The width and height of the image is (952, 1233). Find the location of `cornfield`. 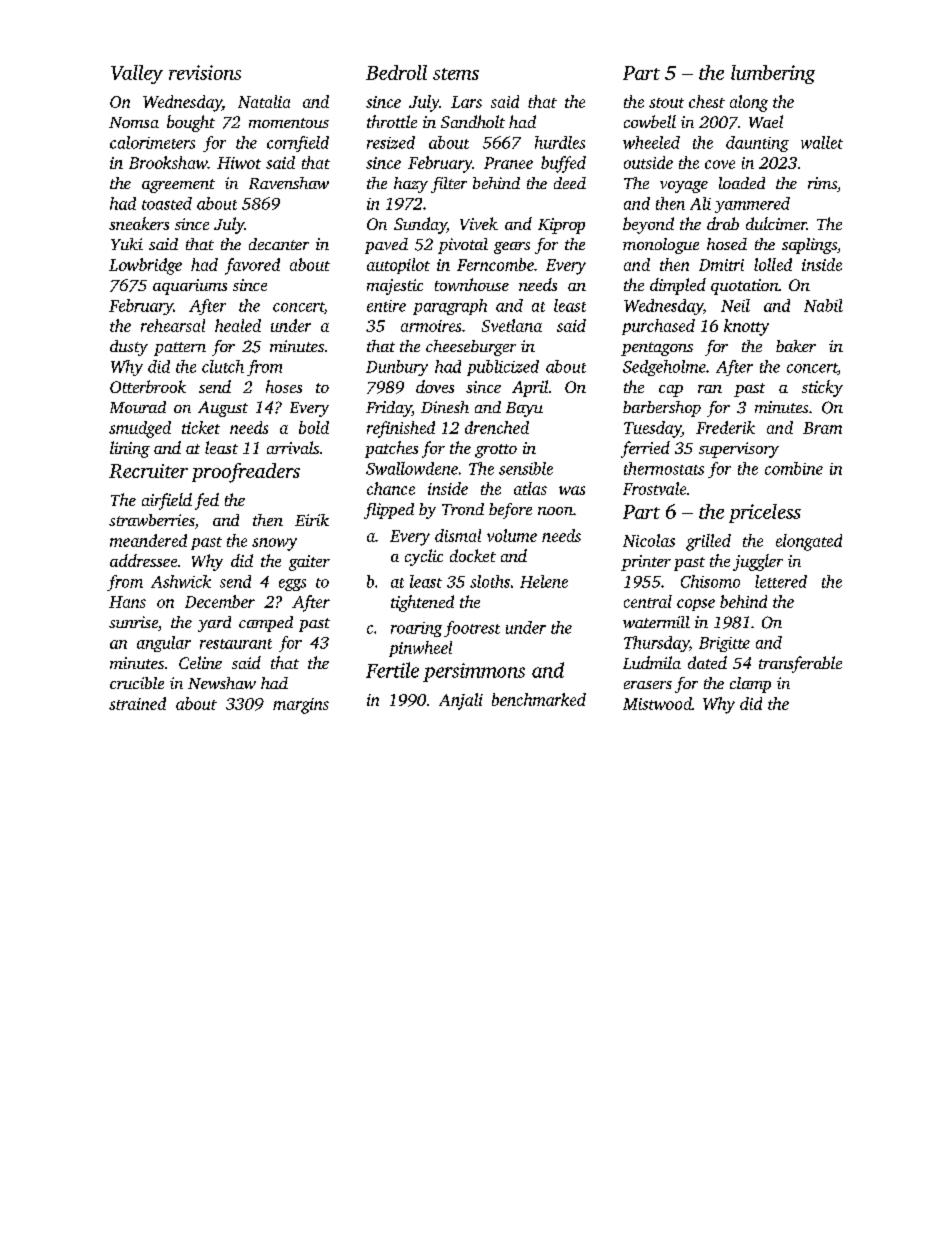

cornfield is located at coordinates (298, 144).
